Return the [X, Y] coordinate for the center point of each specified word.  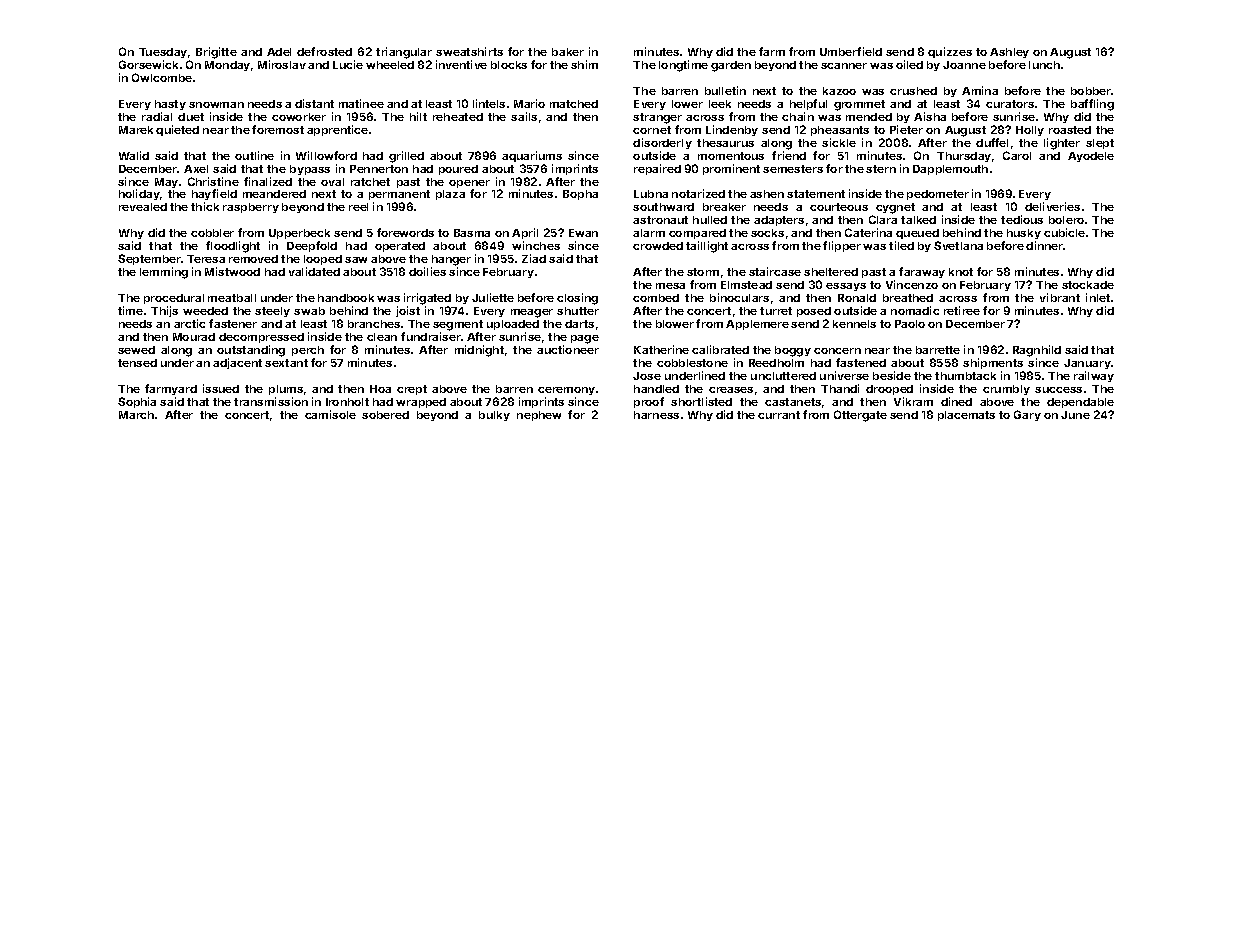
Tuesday [163, 53]
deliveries [1052, 206]
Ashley [1009, 53]
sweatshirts [469, 51]
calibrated [720, 349]
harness [656, 415]
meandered [274, 194]
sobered [385, 415]
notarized [698, 193]
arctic [189, 323]
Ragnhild [1037, 351]
